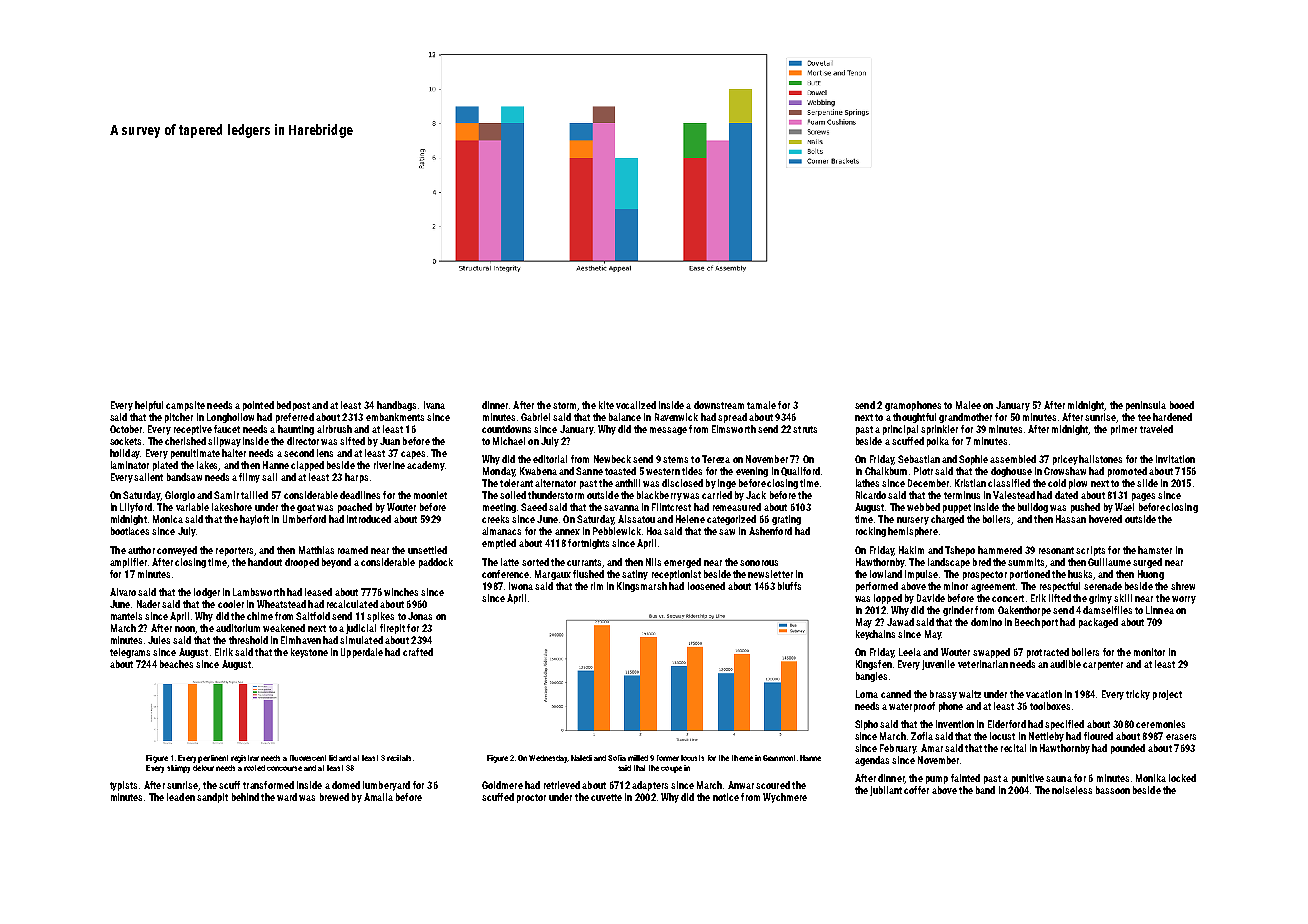 Image resolution: width=1308 pixels, height=924 pixels. Describe the element at coordinates (125, 441) in the screenshot. I see `sockets` at that location.
